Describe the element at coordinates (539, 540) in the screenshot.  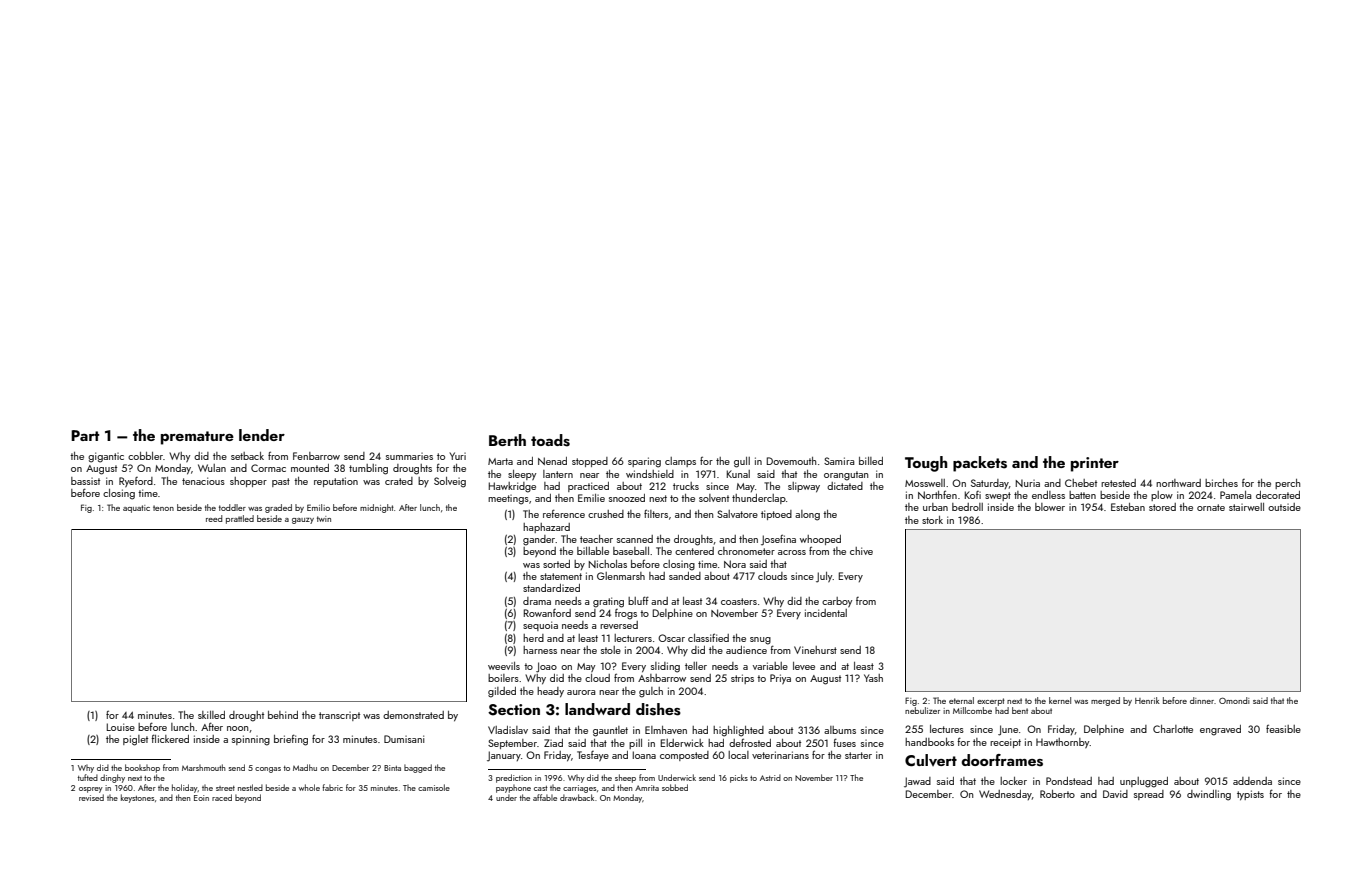
I see `gander` at that location.
